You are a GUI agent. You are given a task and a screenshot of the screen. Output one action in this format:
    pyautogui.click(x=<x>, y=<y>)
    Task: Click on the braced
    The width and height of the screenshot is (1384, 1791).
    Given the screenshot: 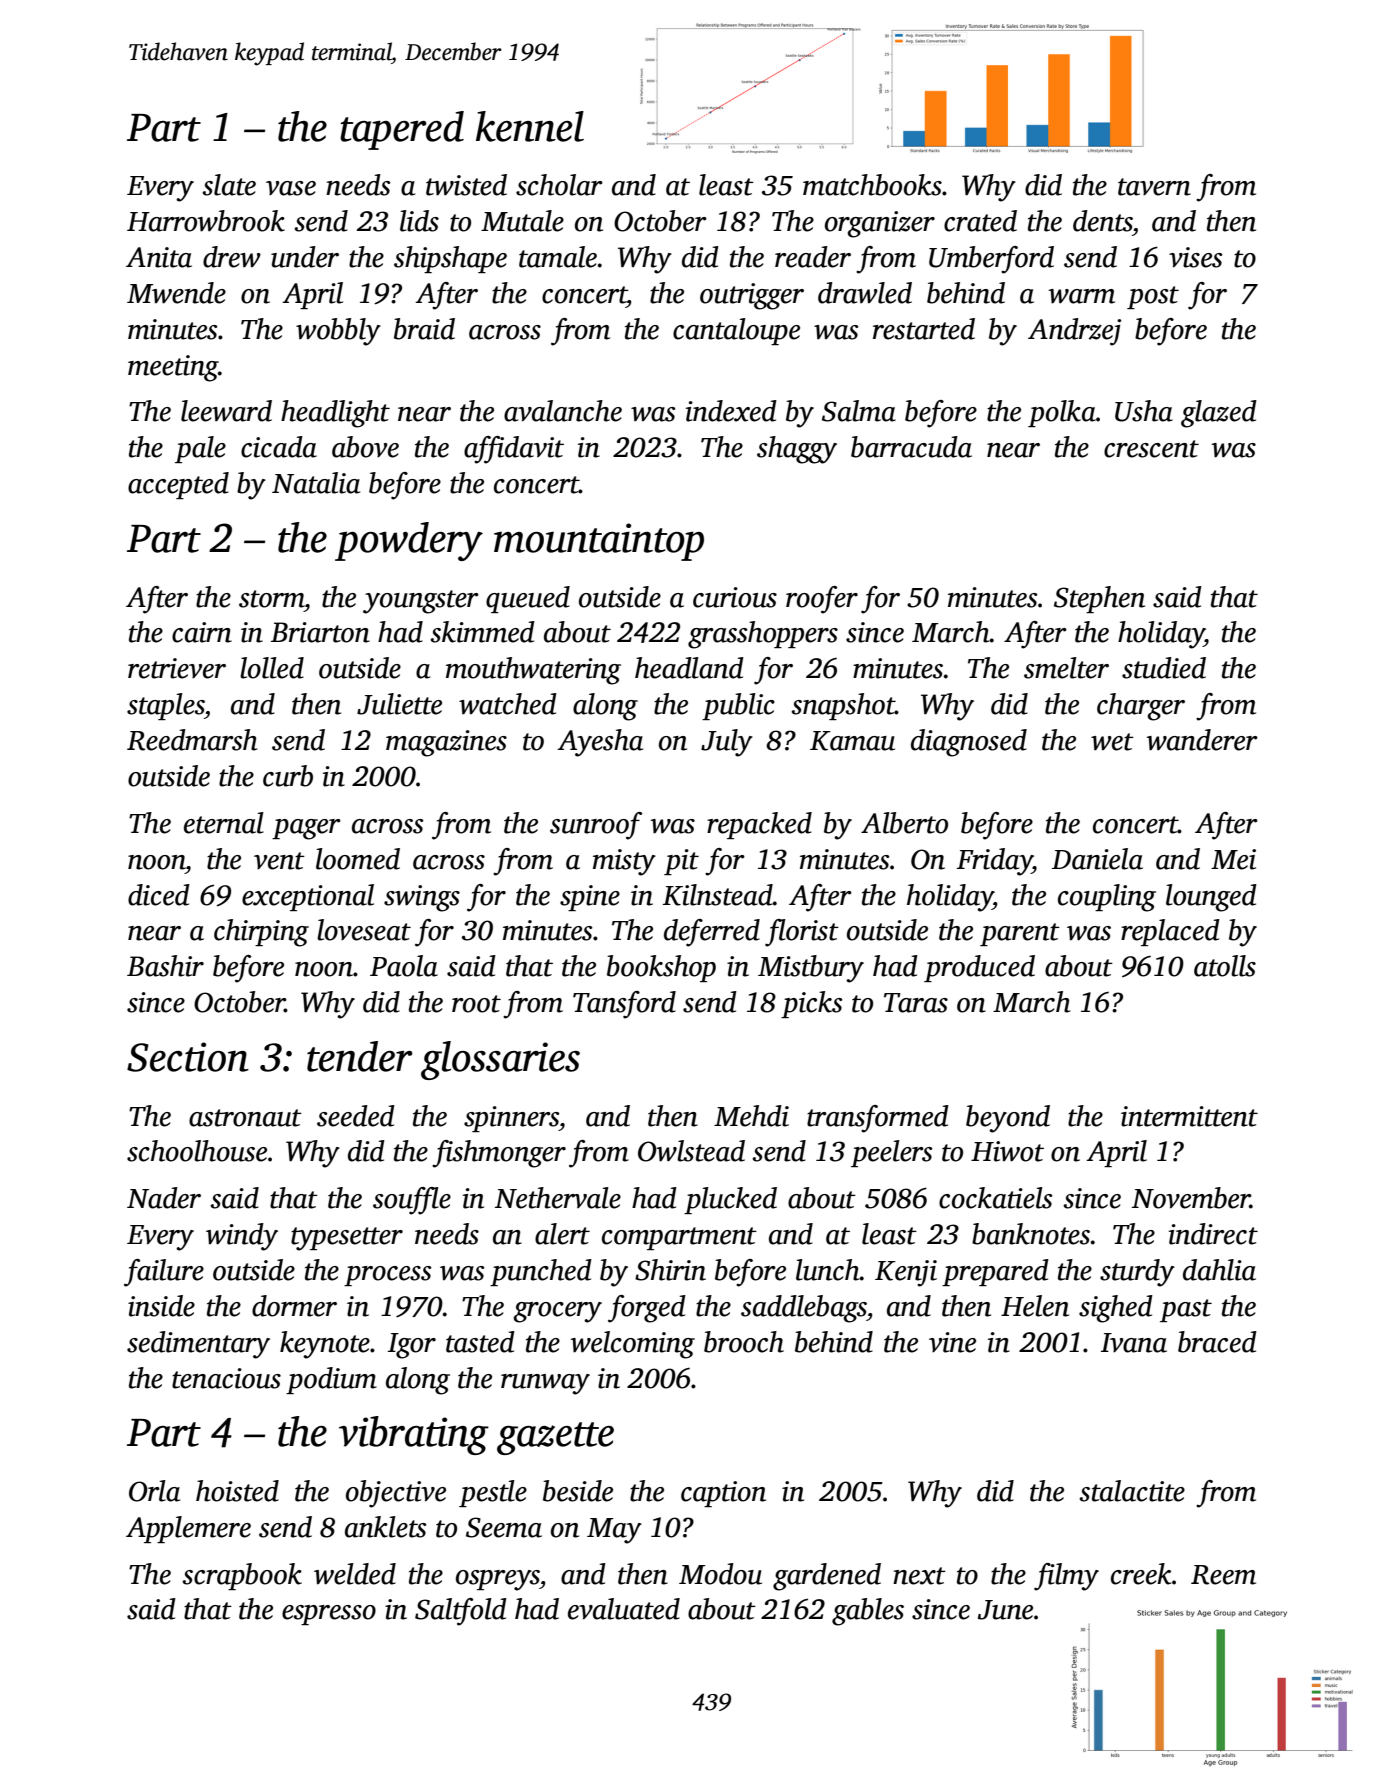 What is the action you would take?
    pyautogui.click(x=1217, y=1342)
